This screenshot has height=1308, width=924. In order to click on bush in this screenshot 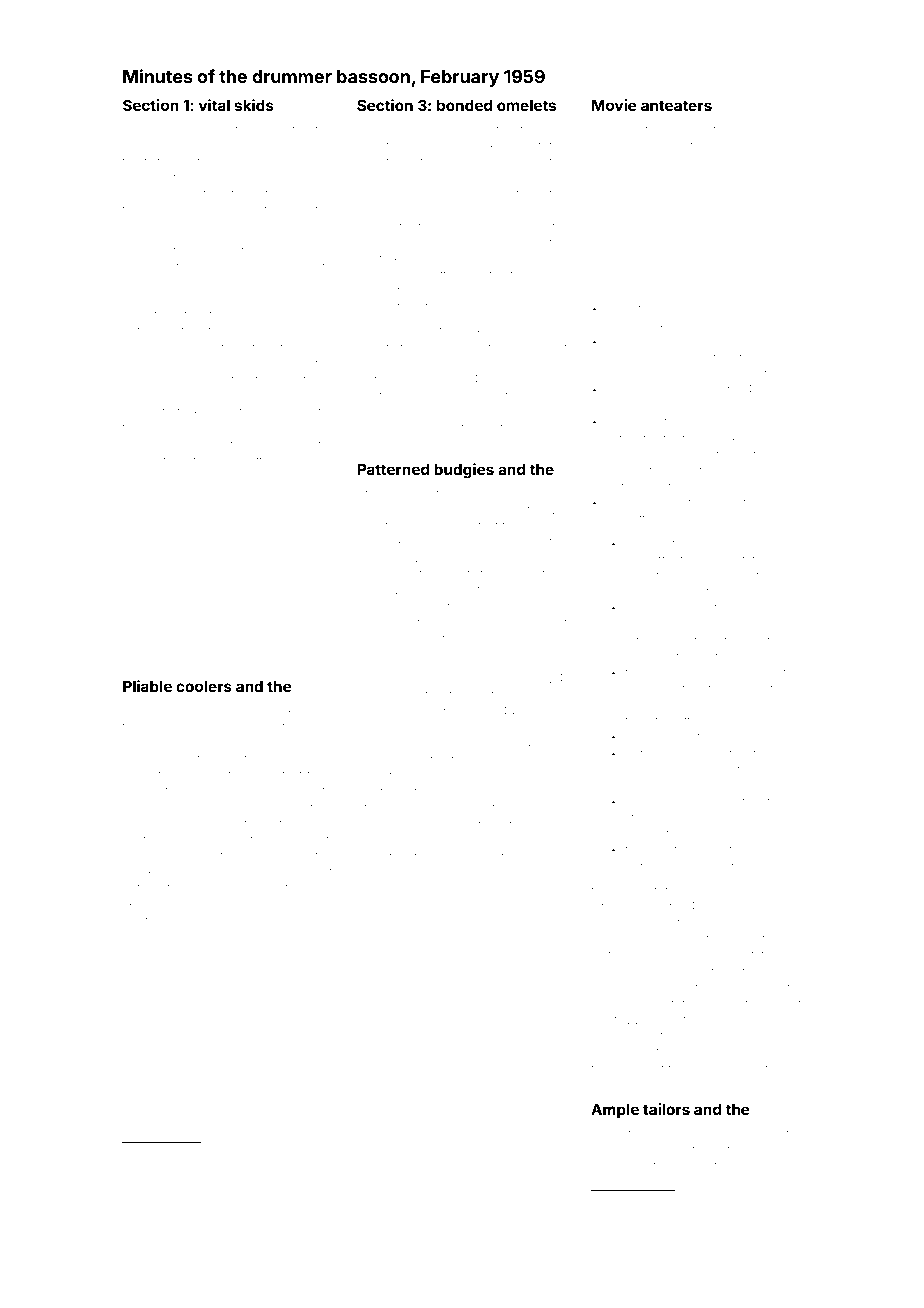, I will do `click(651, 906)`.
